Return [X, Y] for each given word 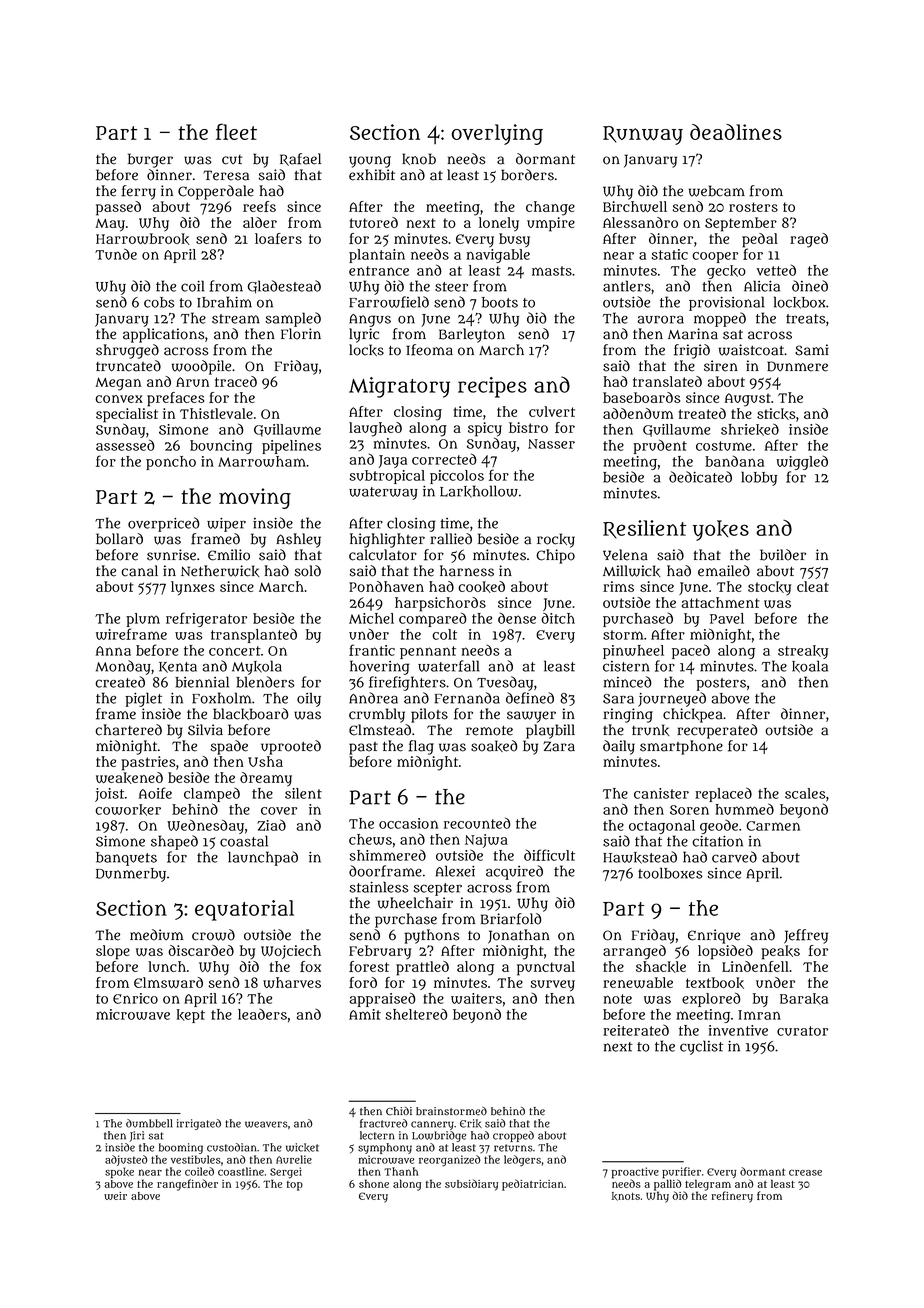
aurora [660, 320]
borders [527, 175]
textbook [715, 983]
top [295, 1186]
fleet [236, 131]
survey [553, 986]
